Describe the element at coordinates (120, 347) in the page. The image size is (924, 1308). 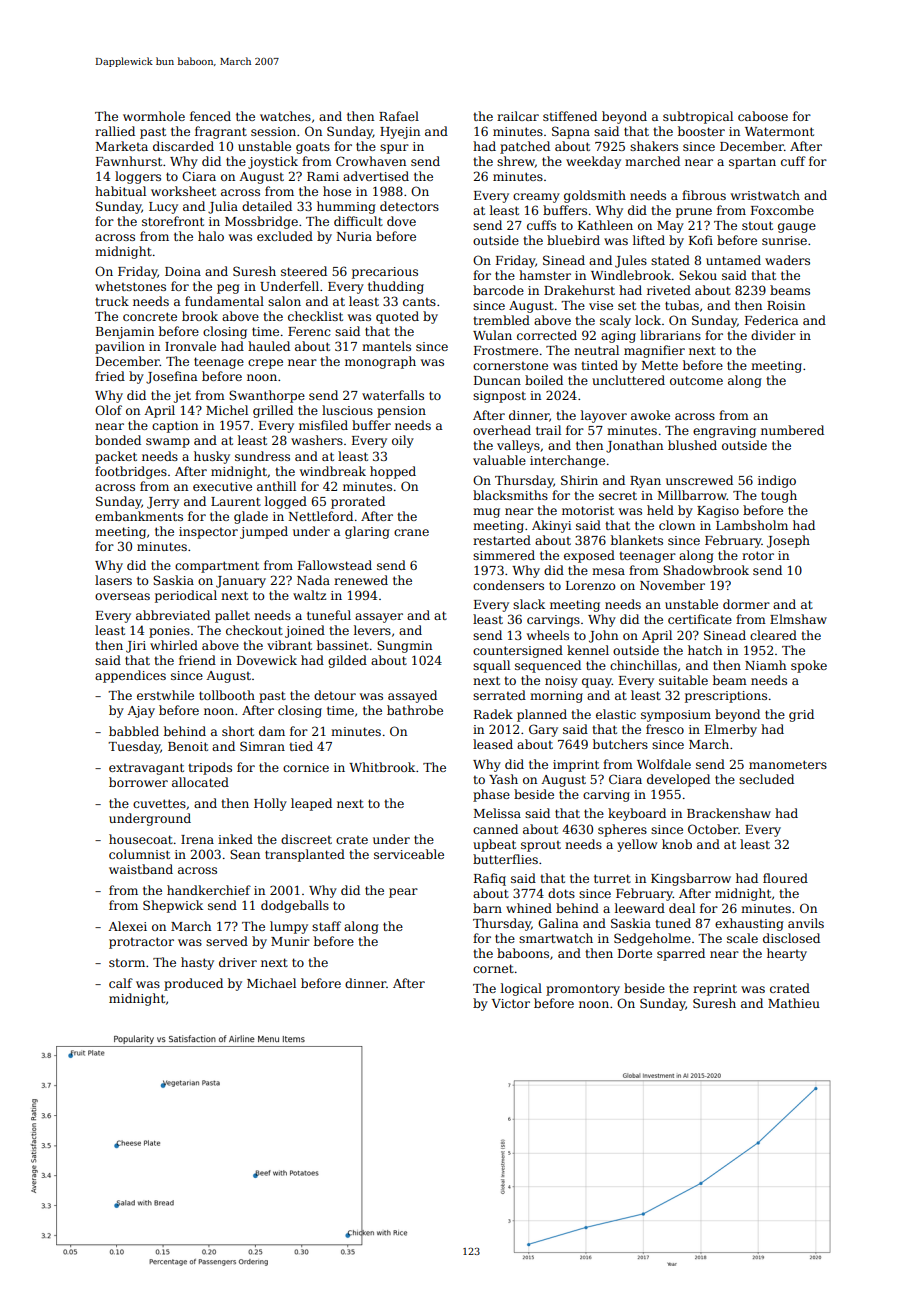
I see `pavilion` at that location.
